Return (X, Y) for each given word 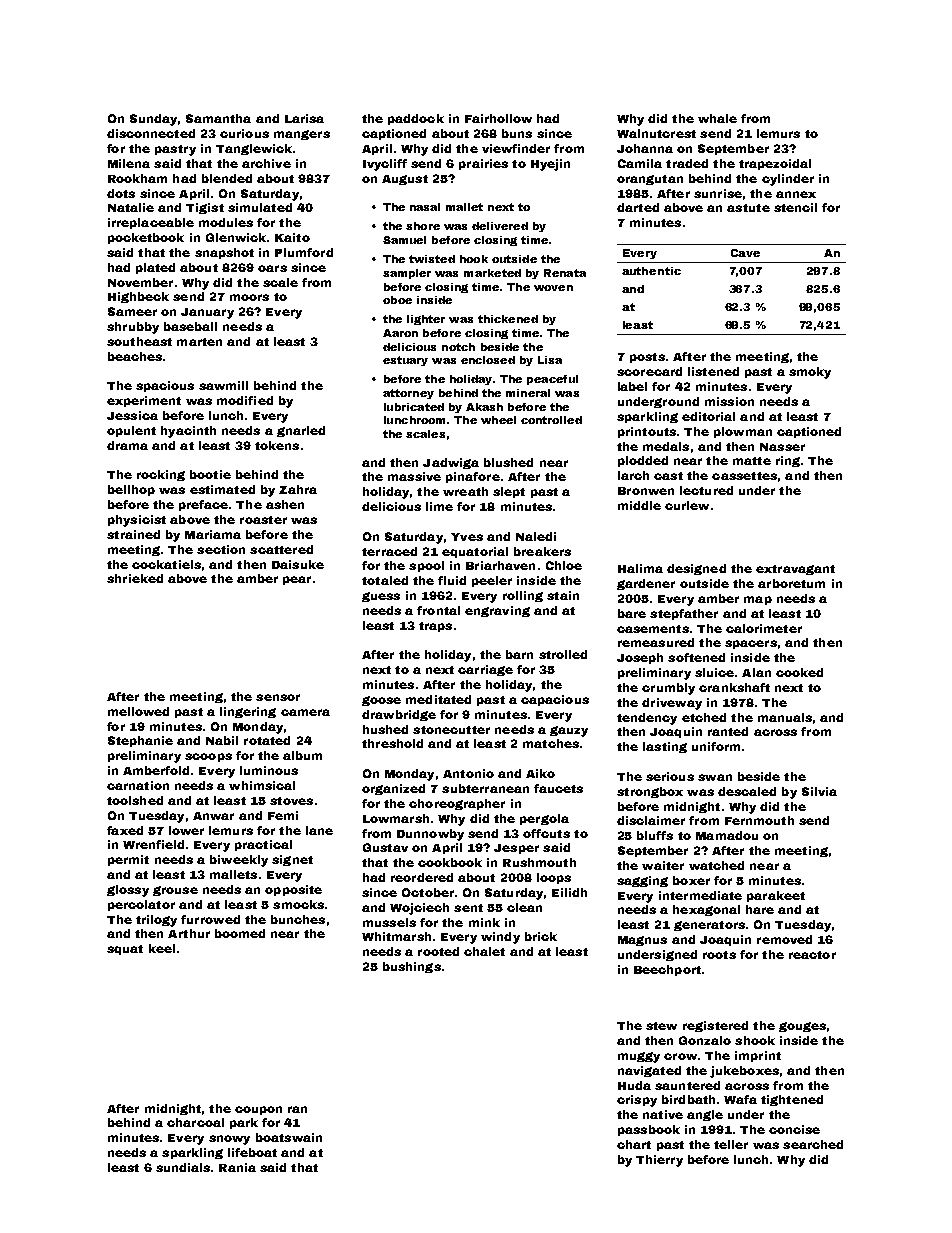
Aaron (400, 333)
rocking (161, 475)
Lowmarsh (396, 818)
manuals (785, 717)
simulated (260, 207)
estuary (405, 361)
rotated (267, 740)
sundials (183, 1167)
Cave (745, 253)
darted (638, 207)
